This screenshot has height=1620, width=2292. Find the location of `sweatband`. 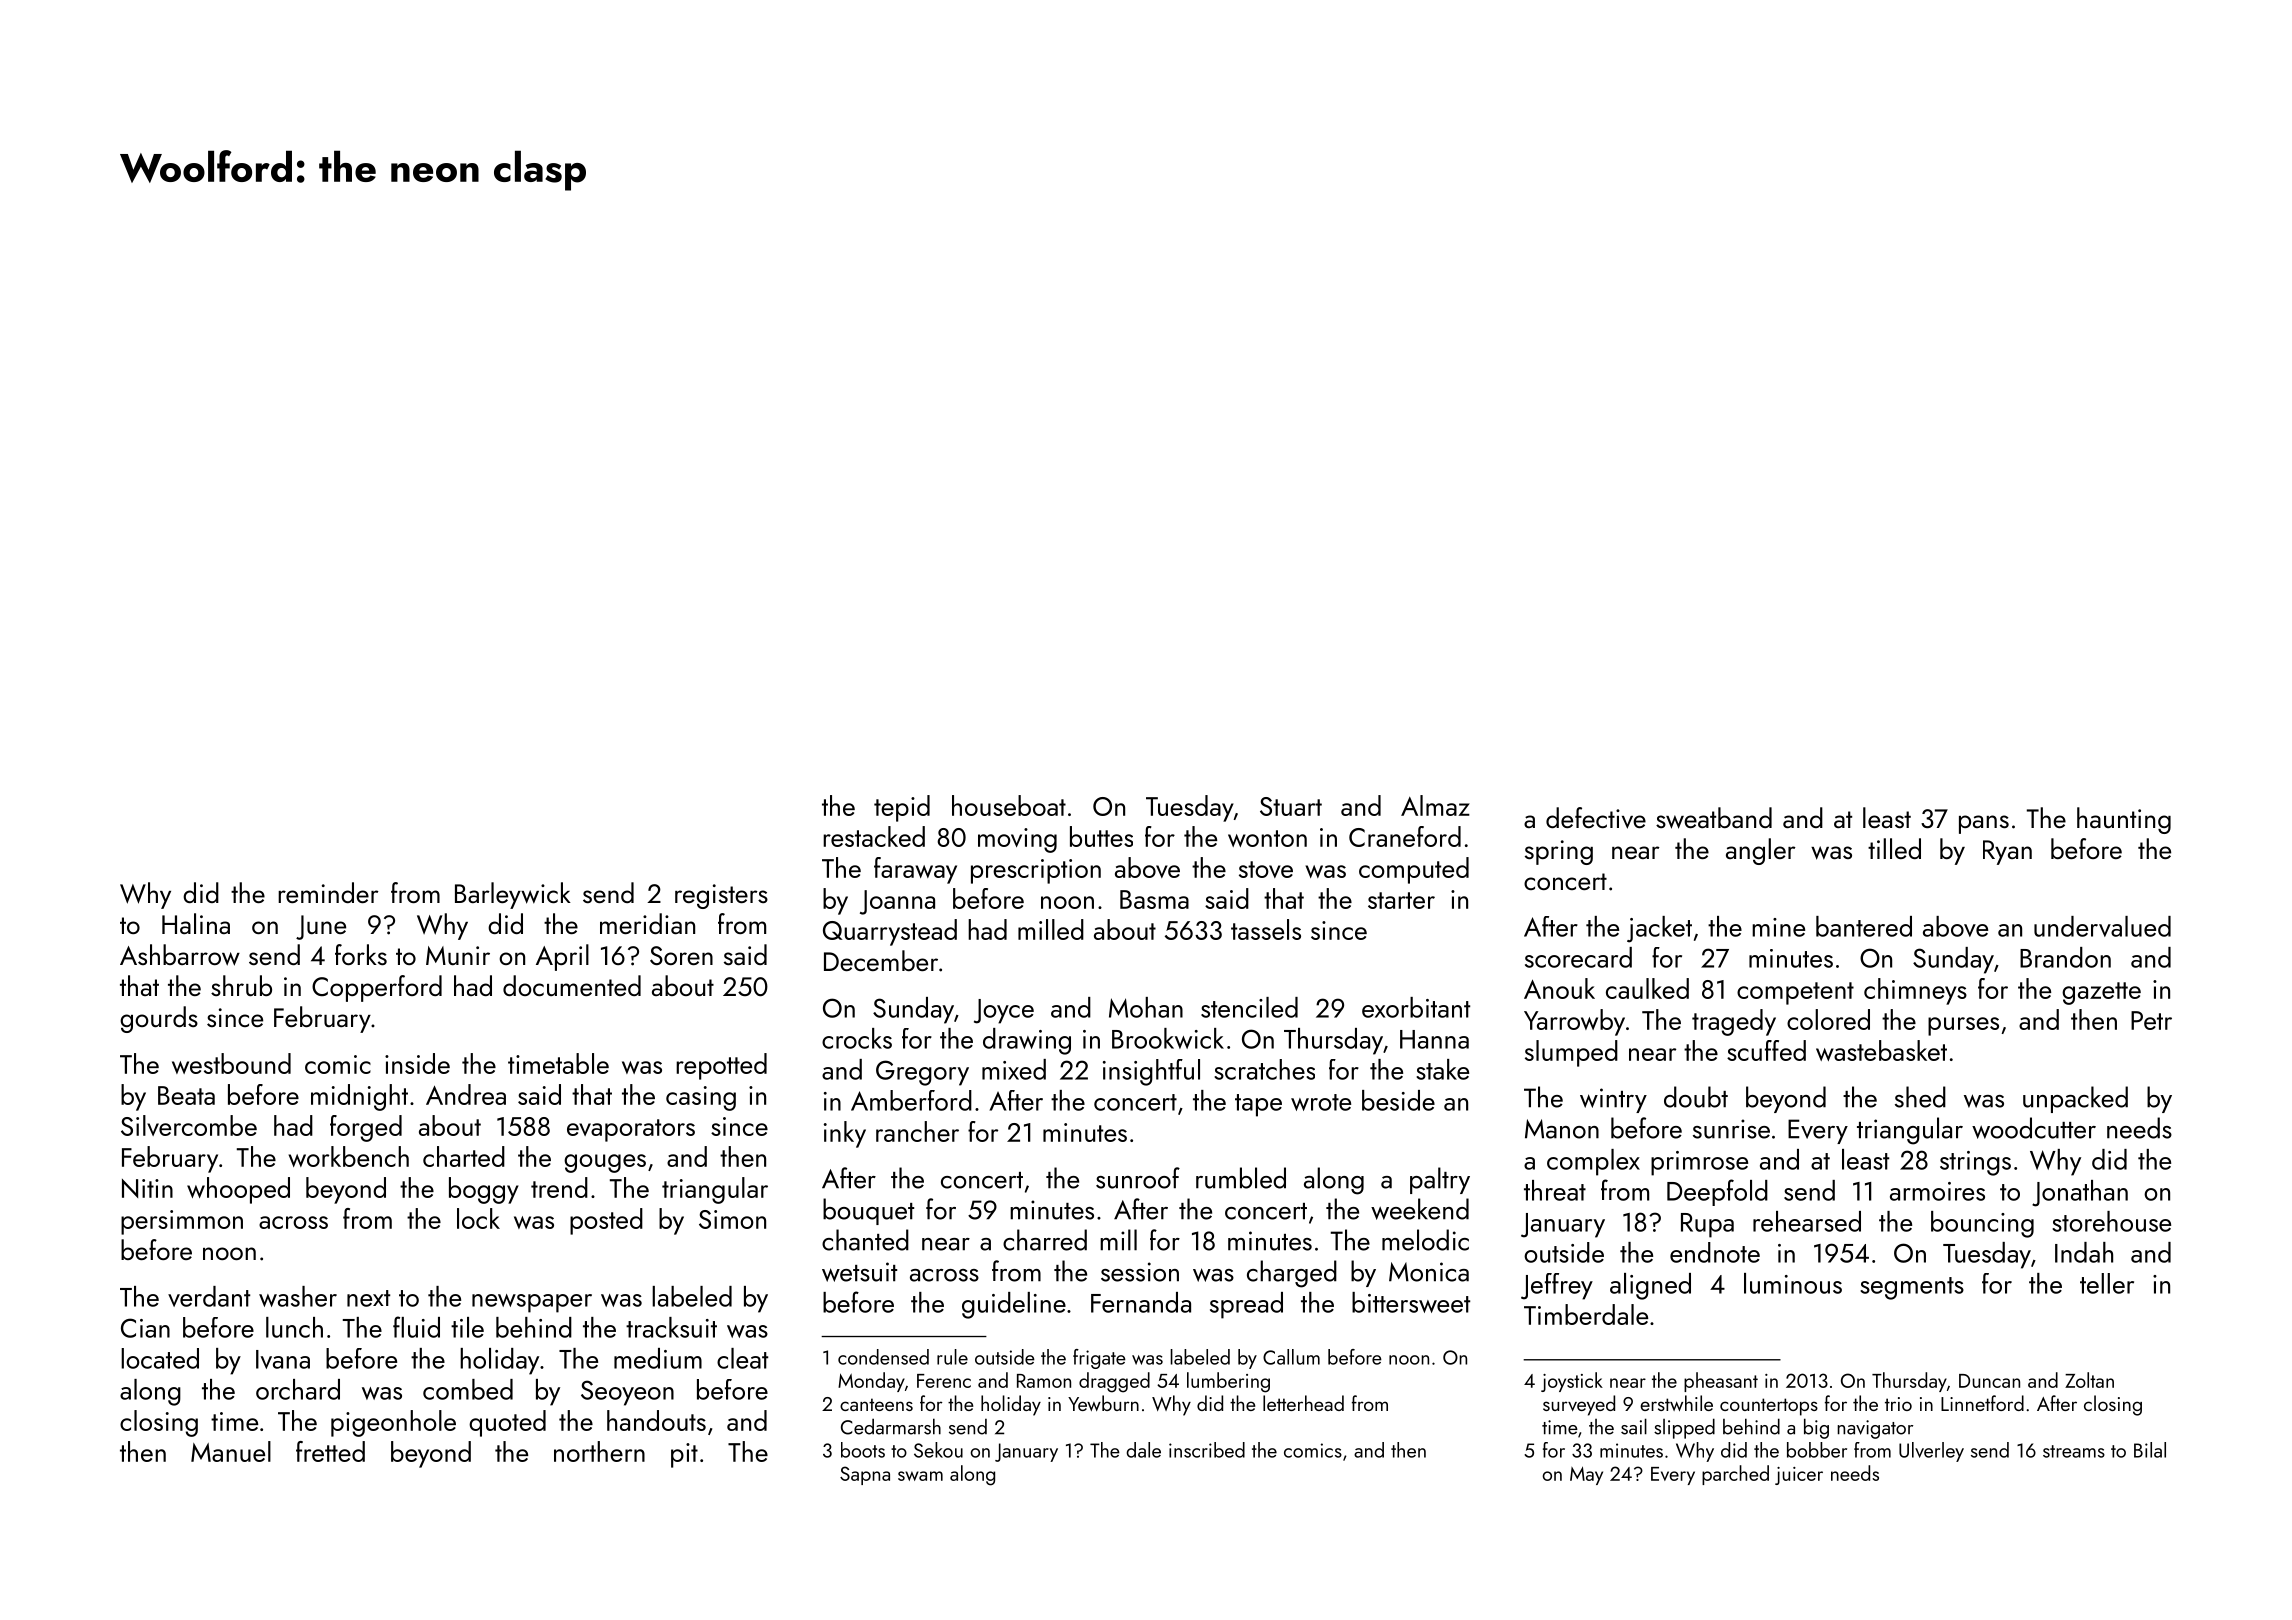

sweatband is located at coordinates (1714, 818).
